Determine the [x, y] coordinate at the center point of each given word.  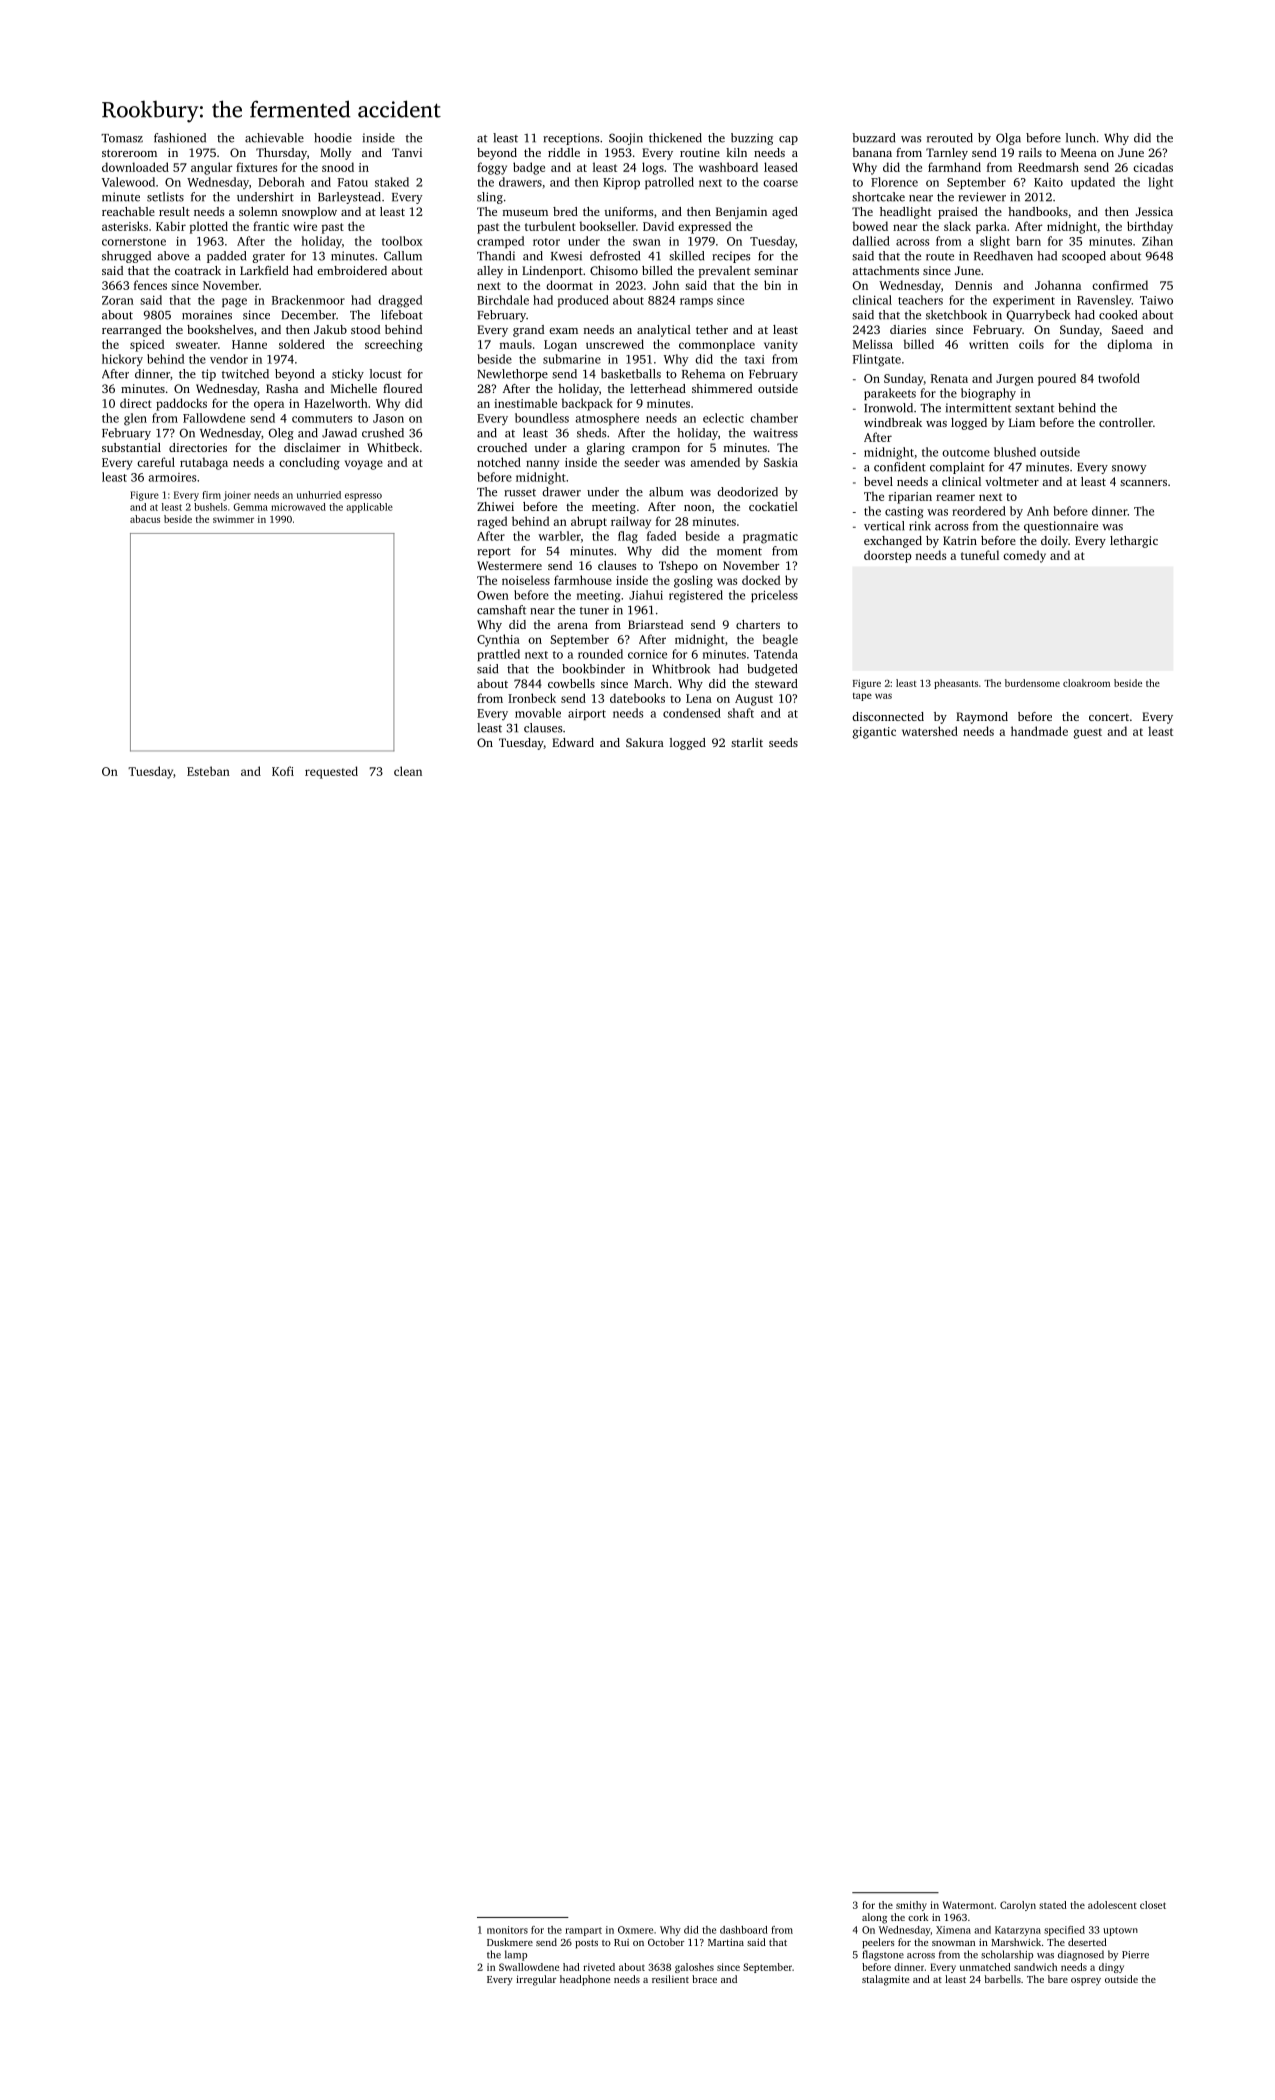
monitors [507, 1930]
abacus [145, 519]
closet [1153, 1905]
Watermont [968, 1905]
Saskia [781, 462]
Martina [726, 1942]
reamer [955, 497]
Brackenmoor [308, 300]
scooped [1084, 257]
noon [697, 508]
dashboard [744, 1930]
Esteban [208, 771]
